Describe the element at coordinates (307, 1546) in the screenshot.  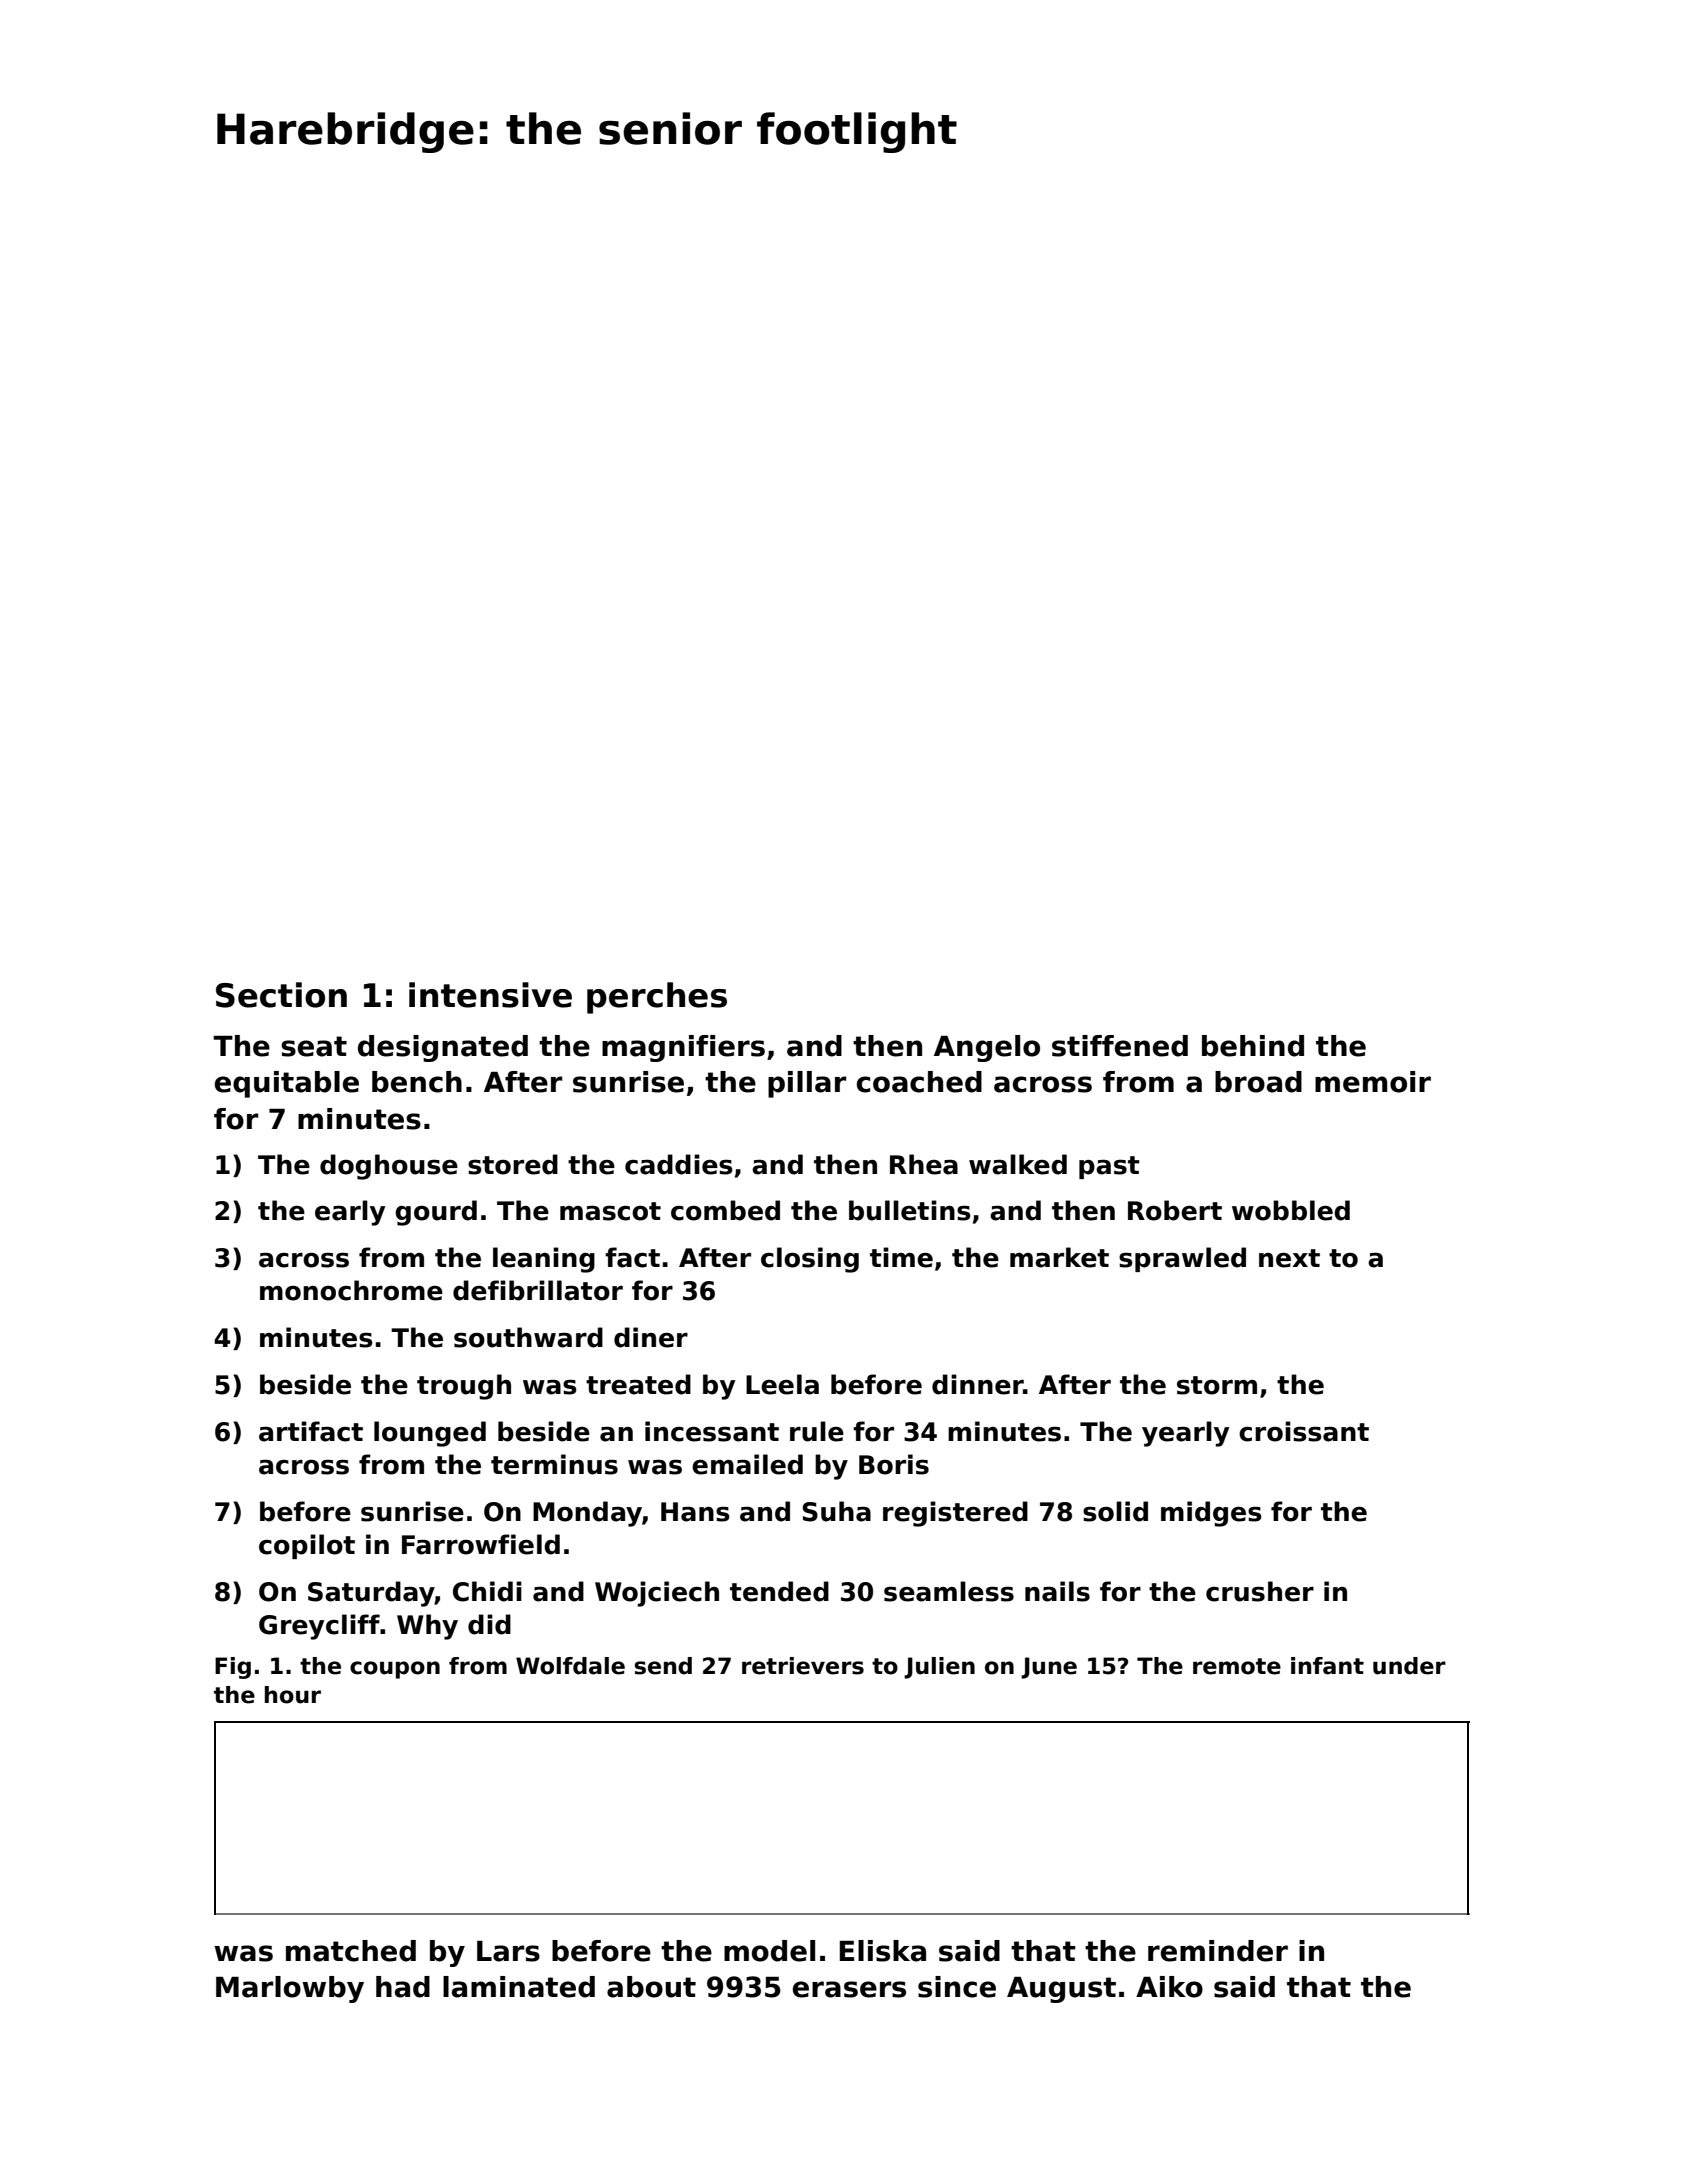
I see `copilot` at that location.
